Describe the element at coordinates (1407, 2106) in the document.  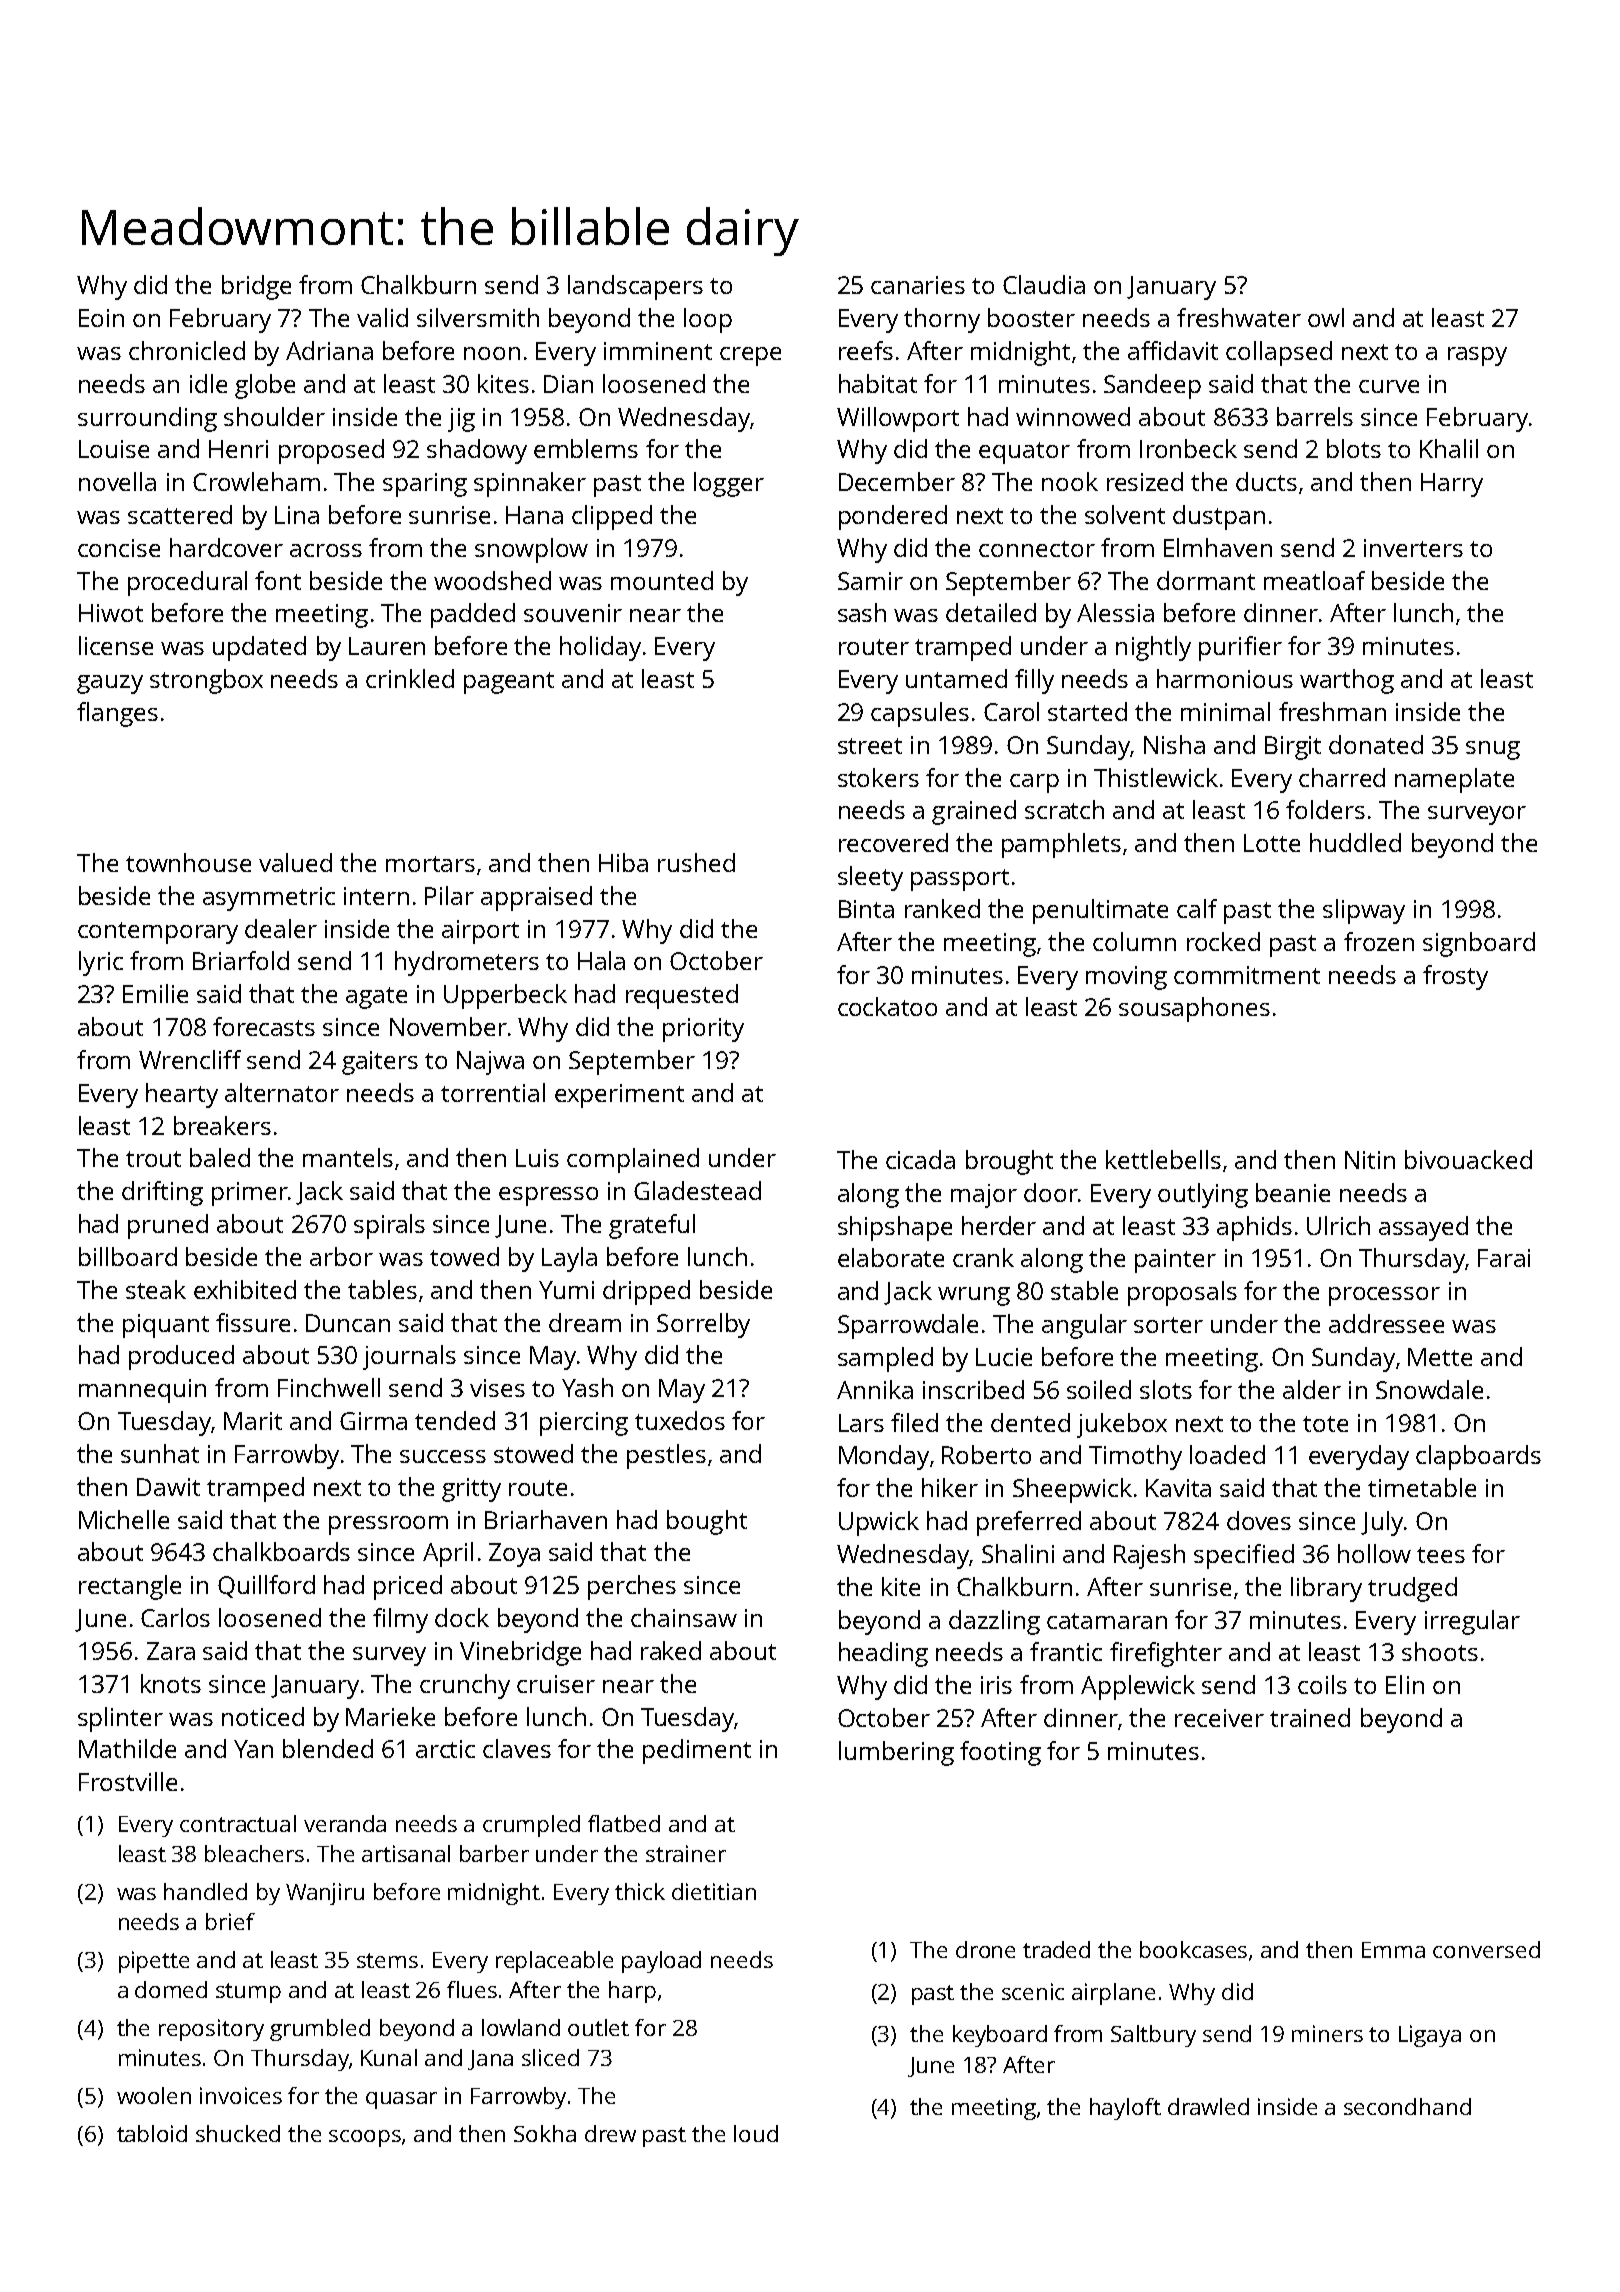
I see `secondhand` at that location.
